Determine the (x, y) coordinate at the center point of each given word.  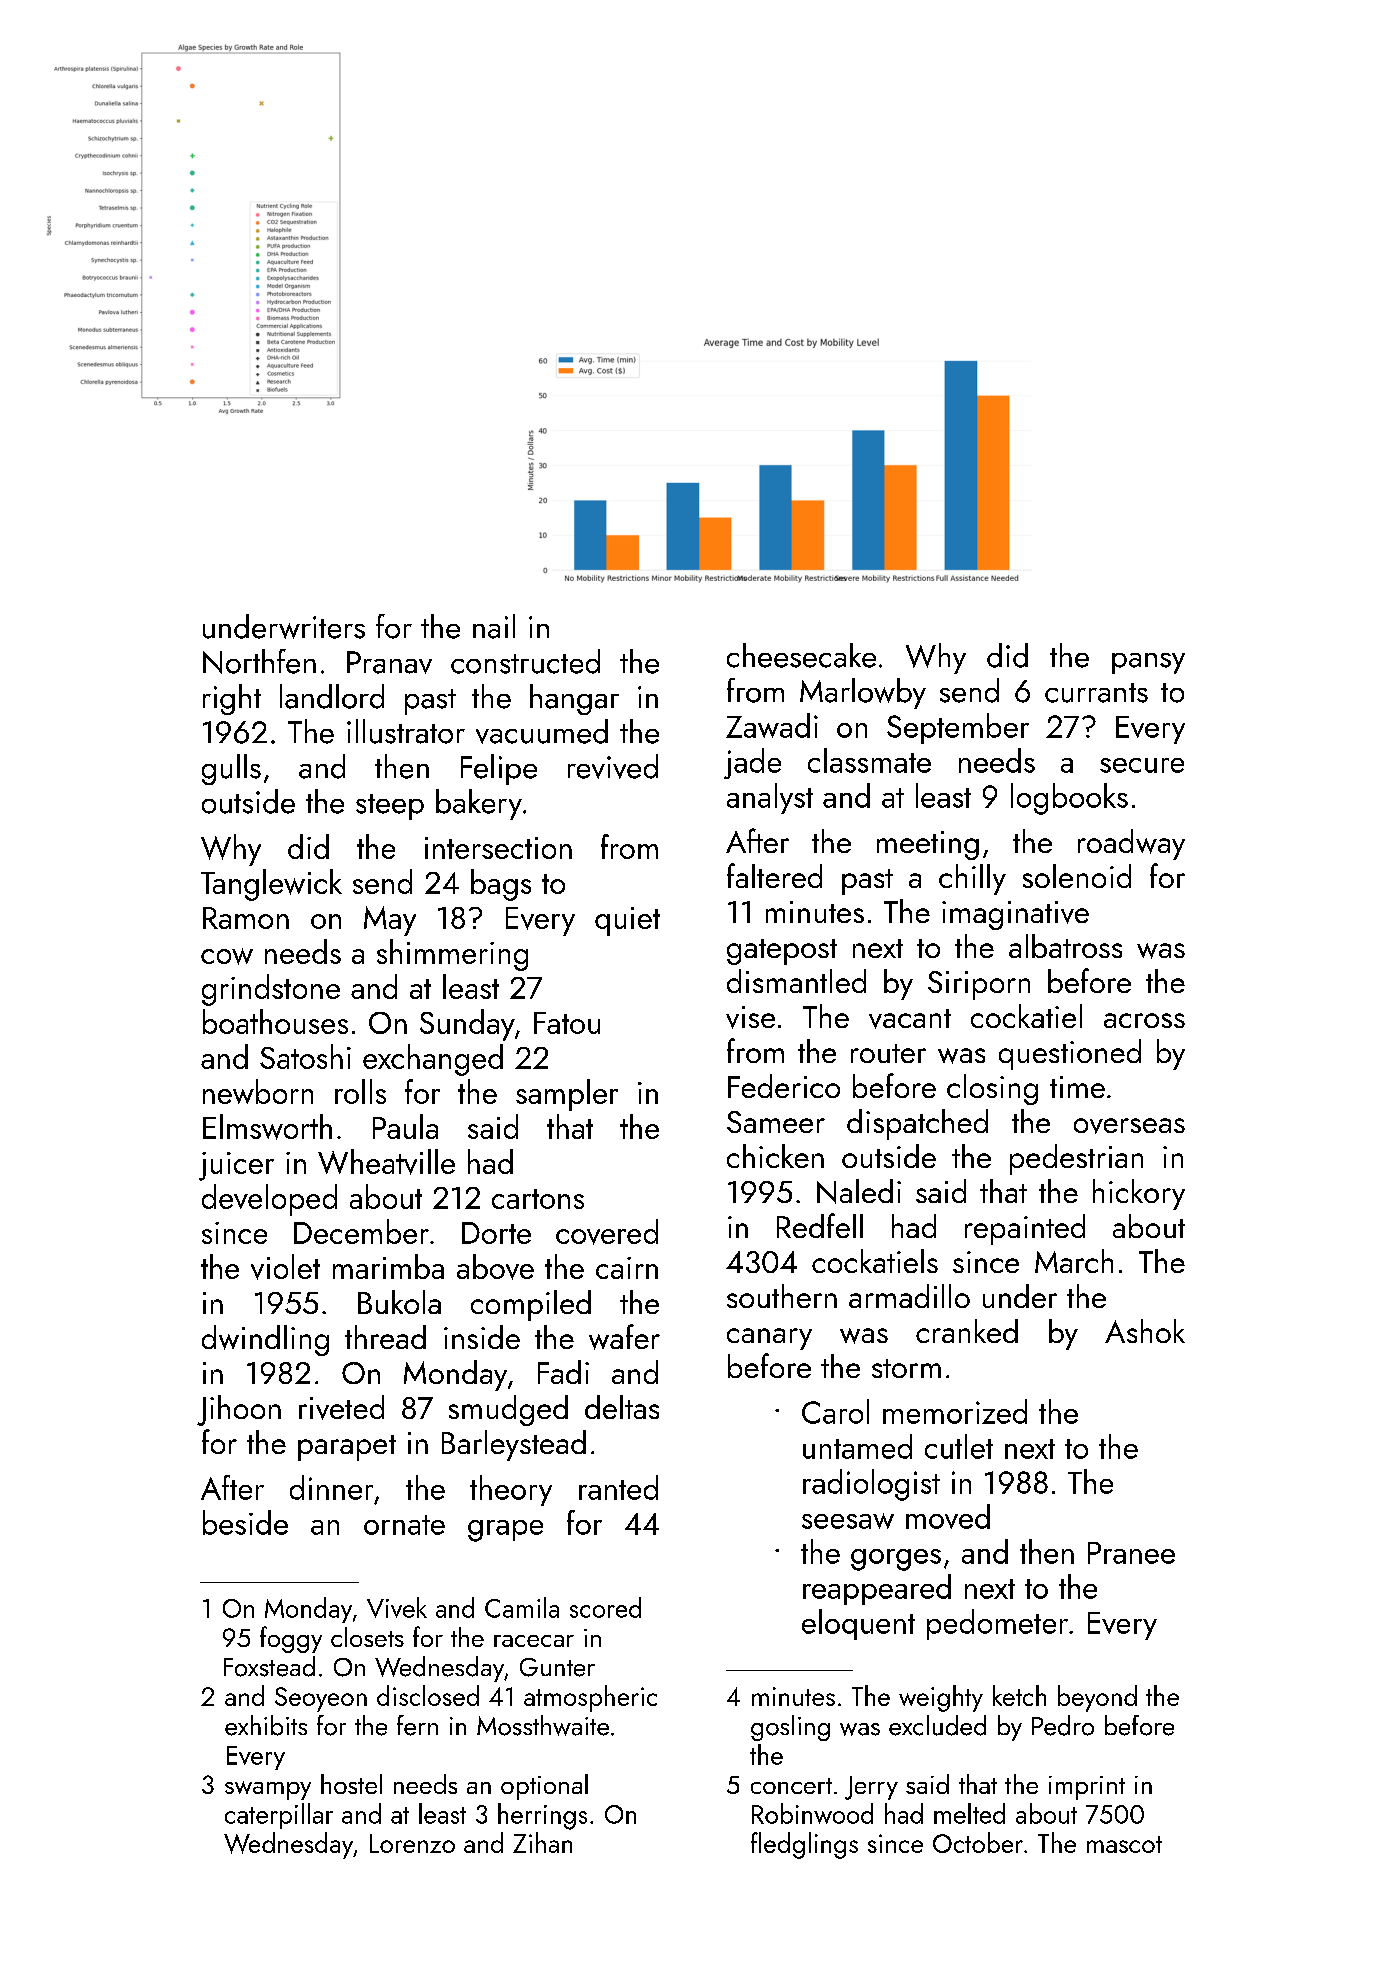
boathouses (275, 1021)
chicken (775, 1156)
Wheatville (386, 1162)
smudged (508, 1410)
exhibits (266, 1725)
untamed (857, 1446)
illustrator (406, 731)
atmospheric (590, 1698)
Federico (784, 1086)
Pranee (1131, 1553)
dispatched (917, 1124)
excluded (937, 1725)
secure (1142, 765)
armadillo (909, 1296)
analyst (770, 798)
